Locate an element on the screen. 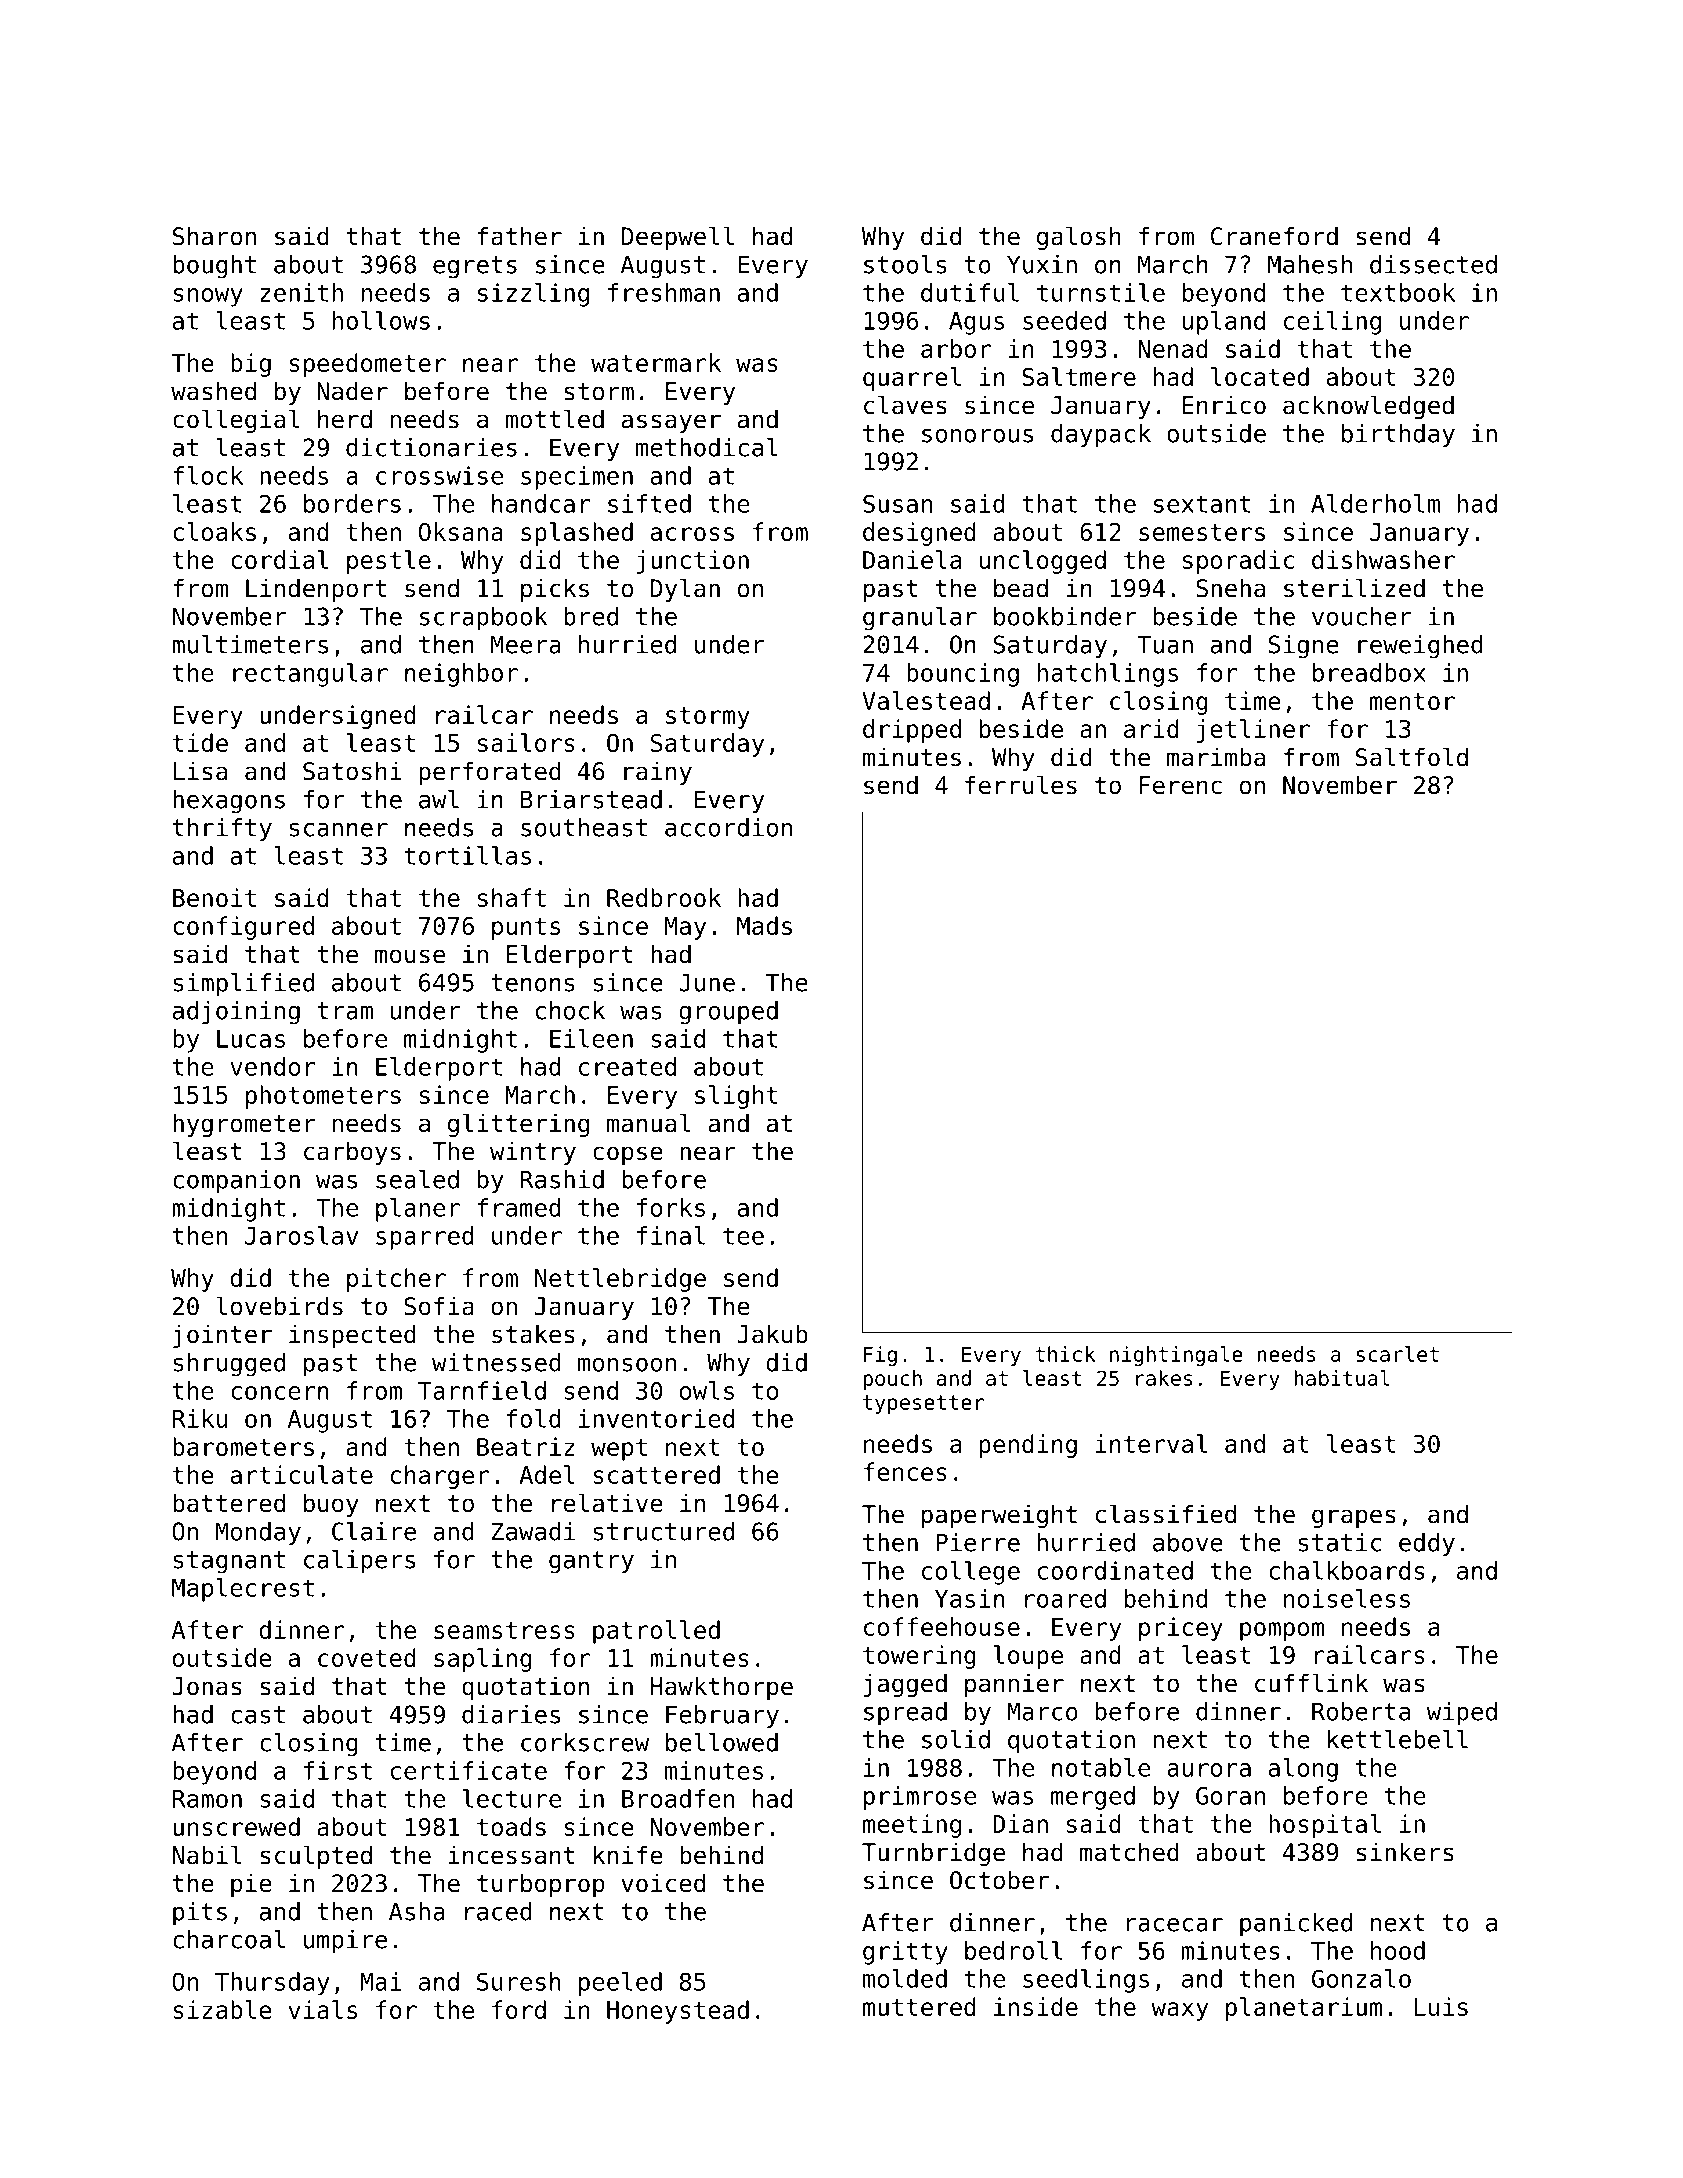  freshman is located at coordinates (664, 292).
